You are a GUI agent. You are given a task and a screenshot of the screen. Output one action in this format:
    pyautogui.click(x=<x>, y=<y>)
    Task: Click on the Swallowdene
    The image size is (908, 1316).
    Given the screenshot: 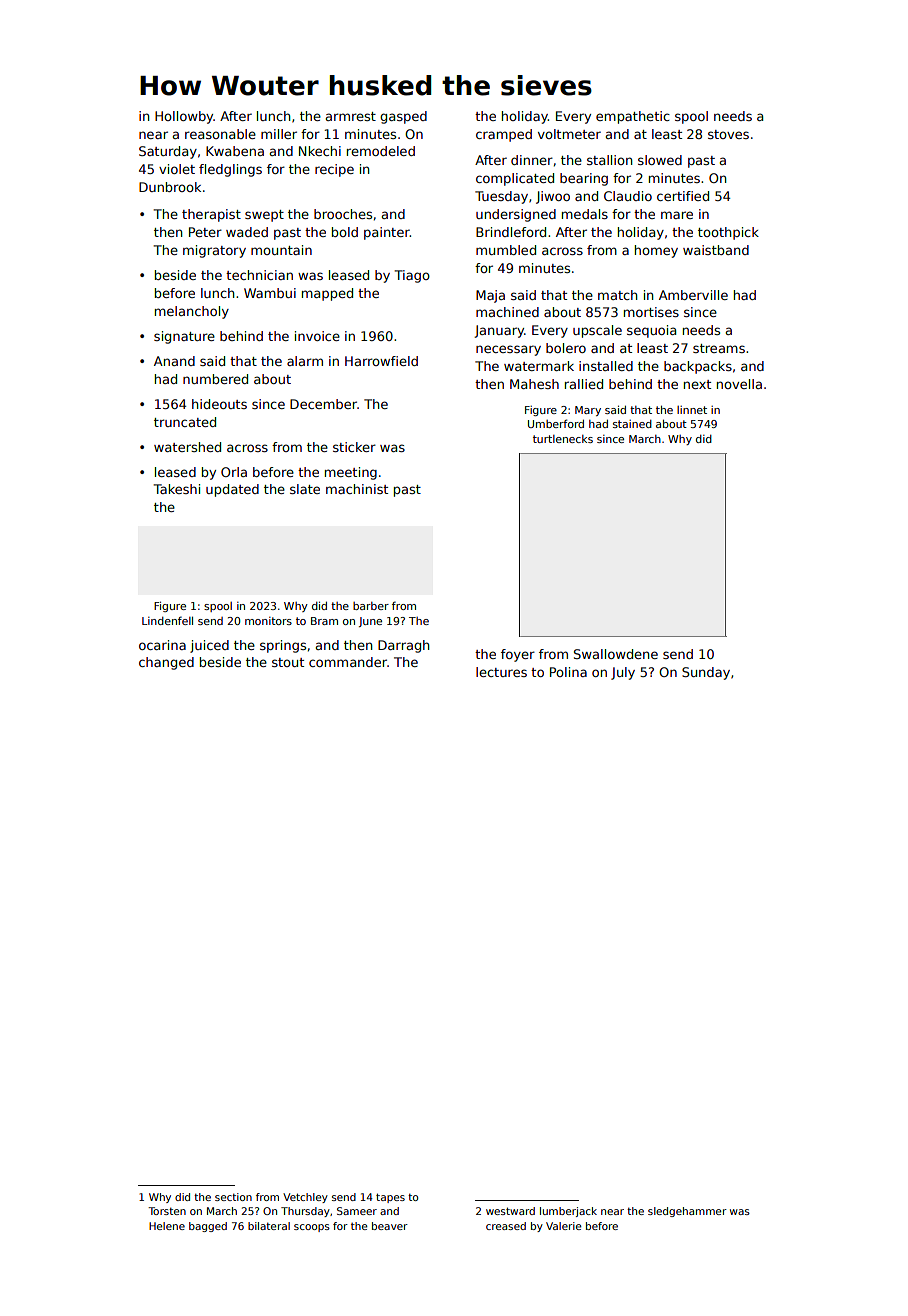 What is the action you would take?
    pyautogui.click(x=616, y=654)
